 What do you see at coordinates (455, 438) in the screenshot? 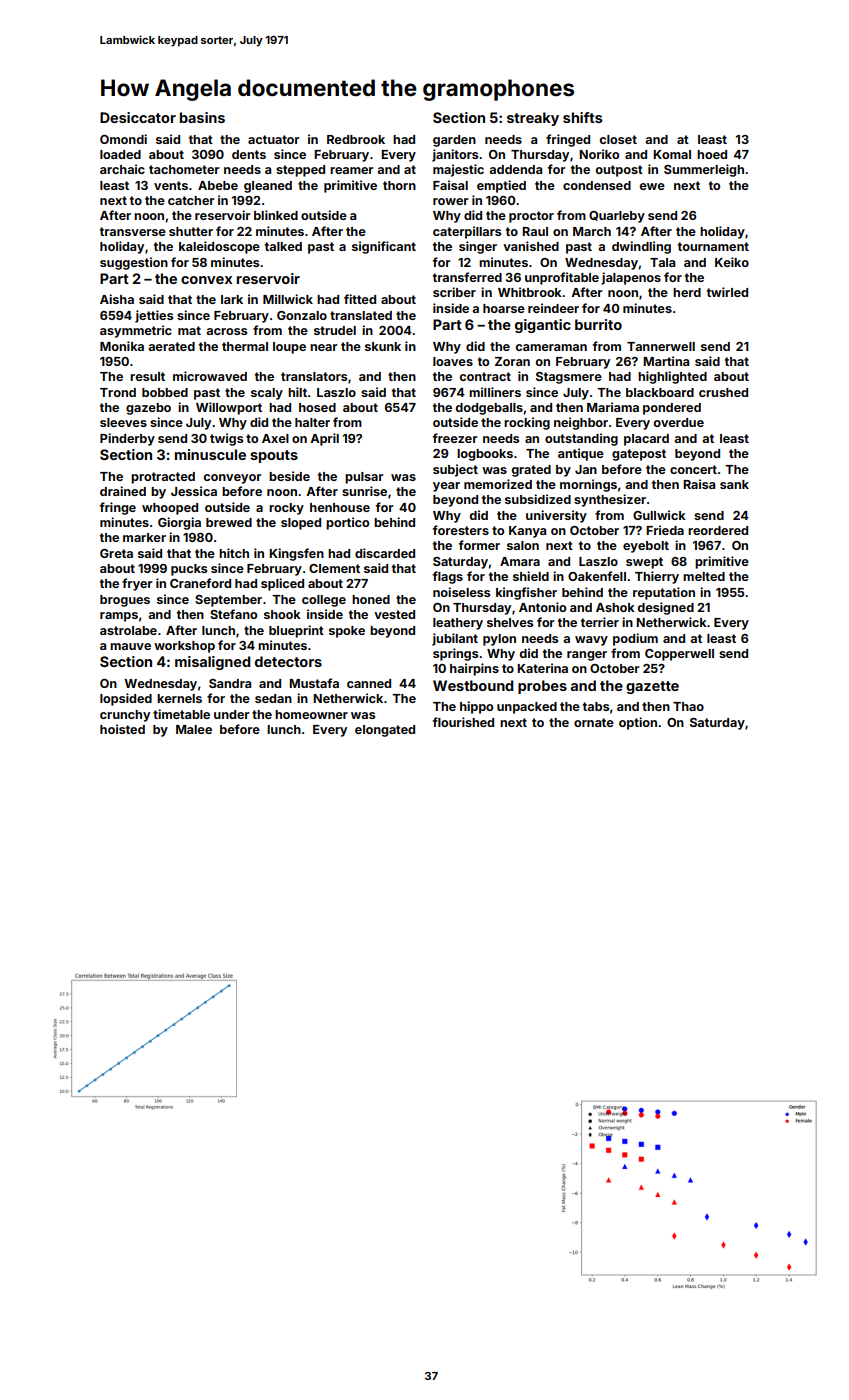
I see `freezer` at bounding box center [455, 438].
